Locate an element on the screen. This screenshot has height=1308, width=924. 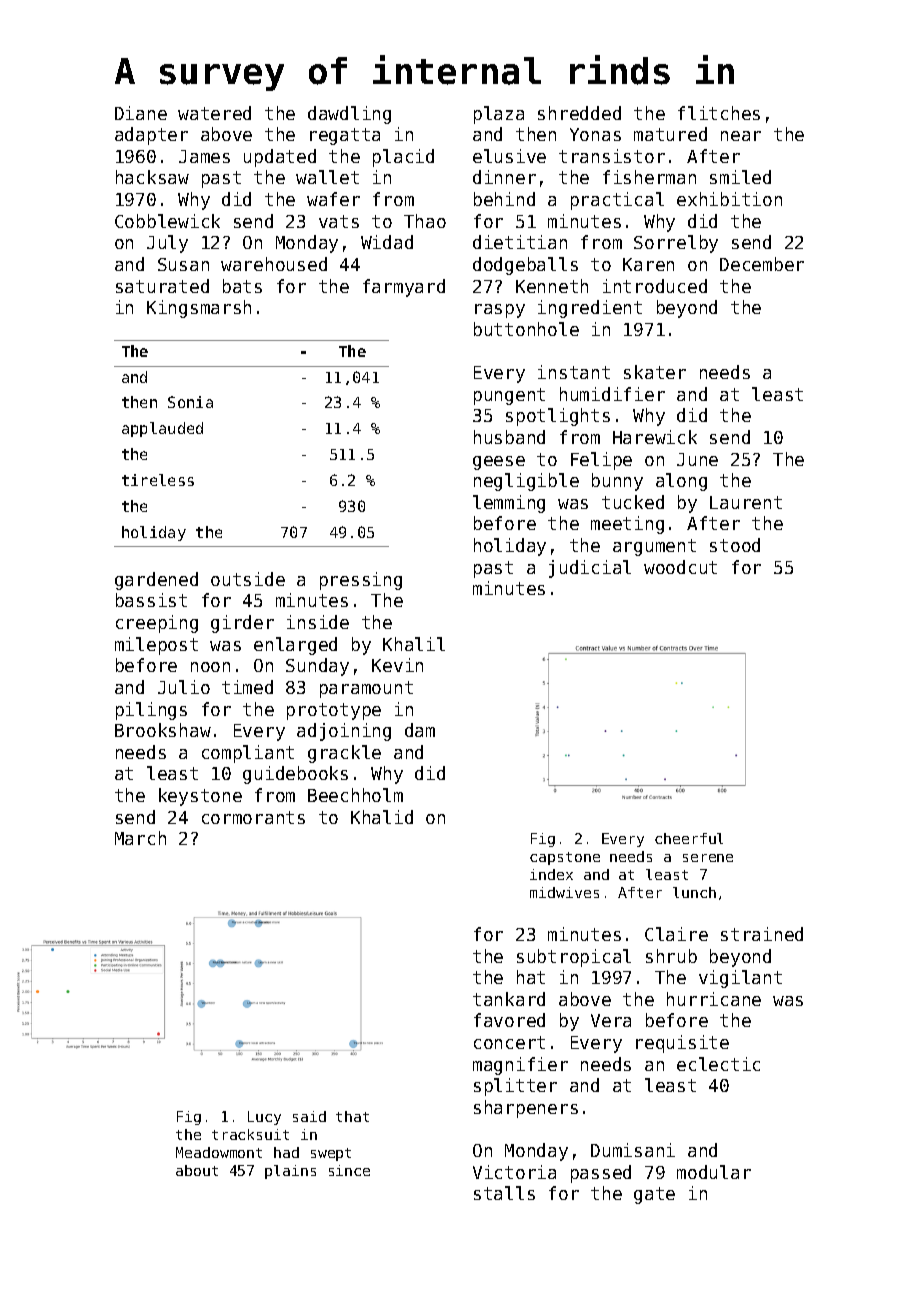
bassist is located at coordinates (151, 600).
